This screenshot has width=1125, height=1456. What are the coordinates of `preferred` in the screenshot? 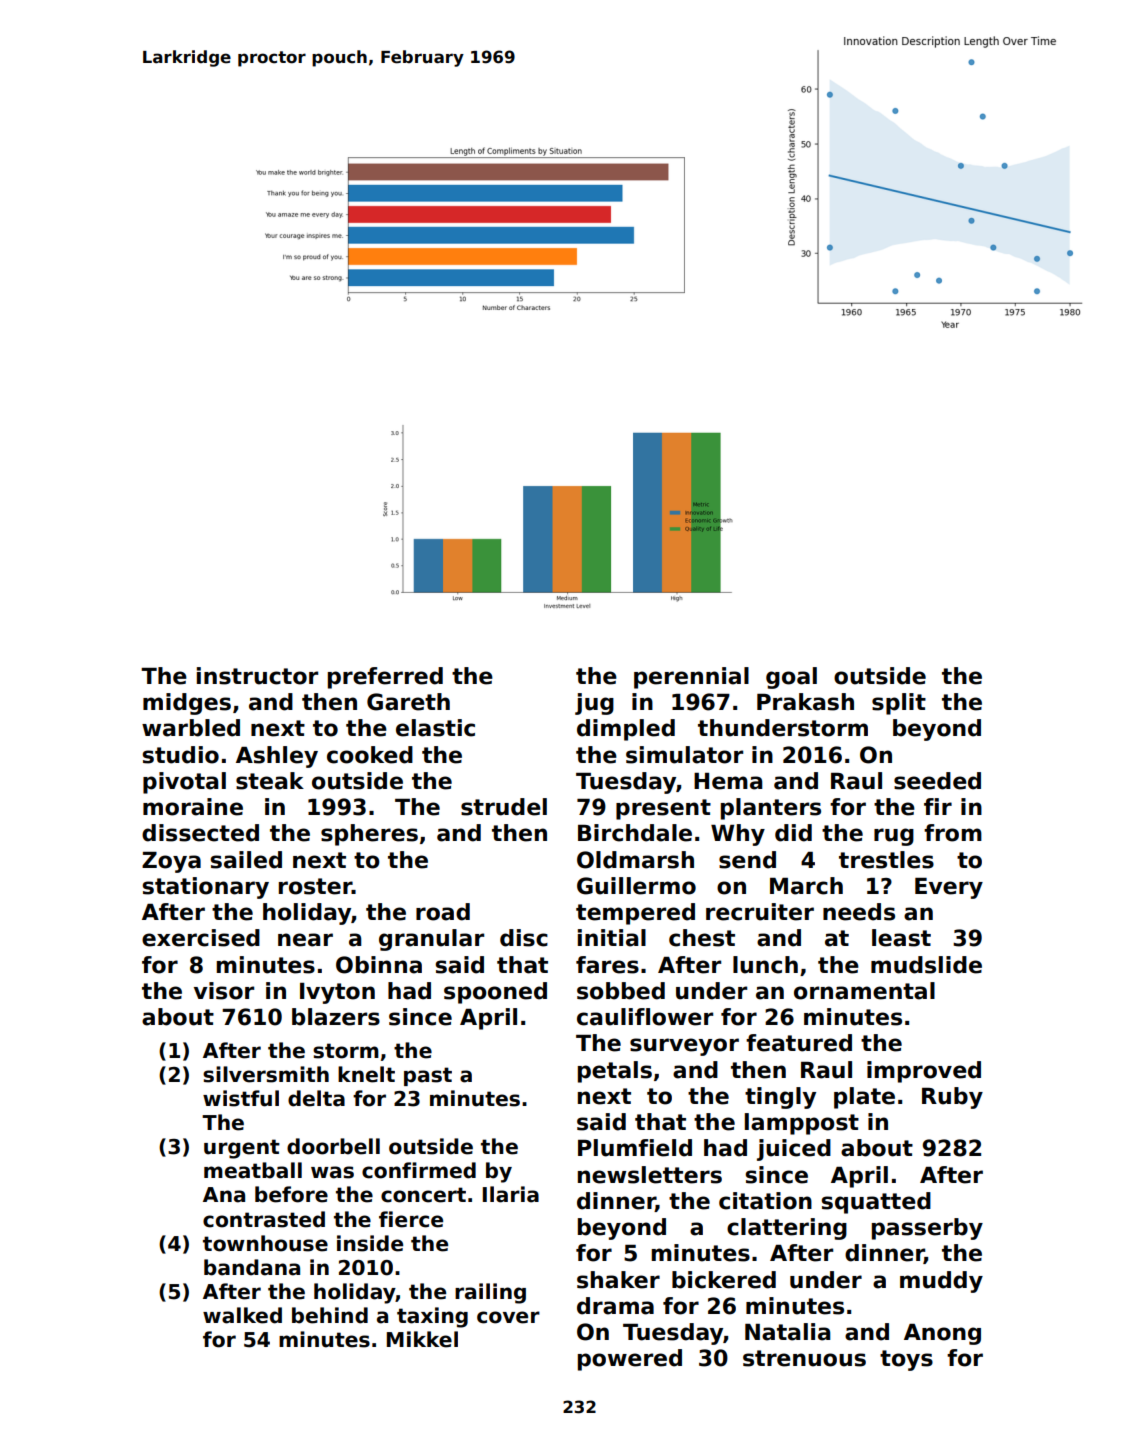 It's located at (385, 678).
